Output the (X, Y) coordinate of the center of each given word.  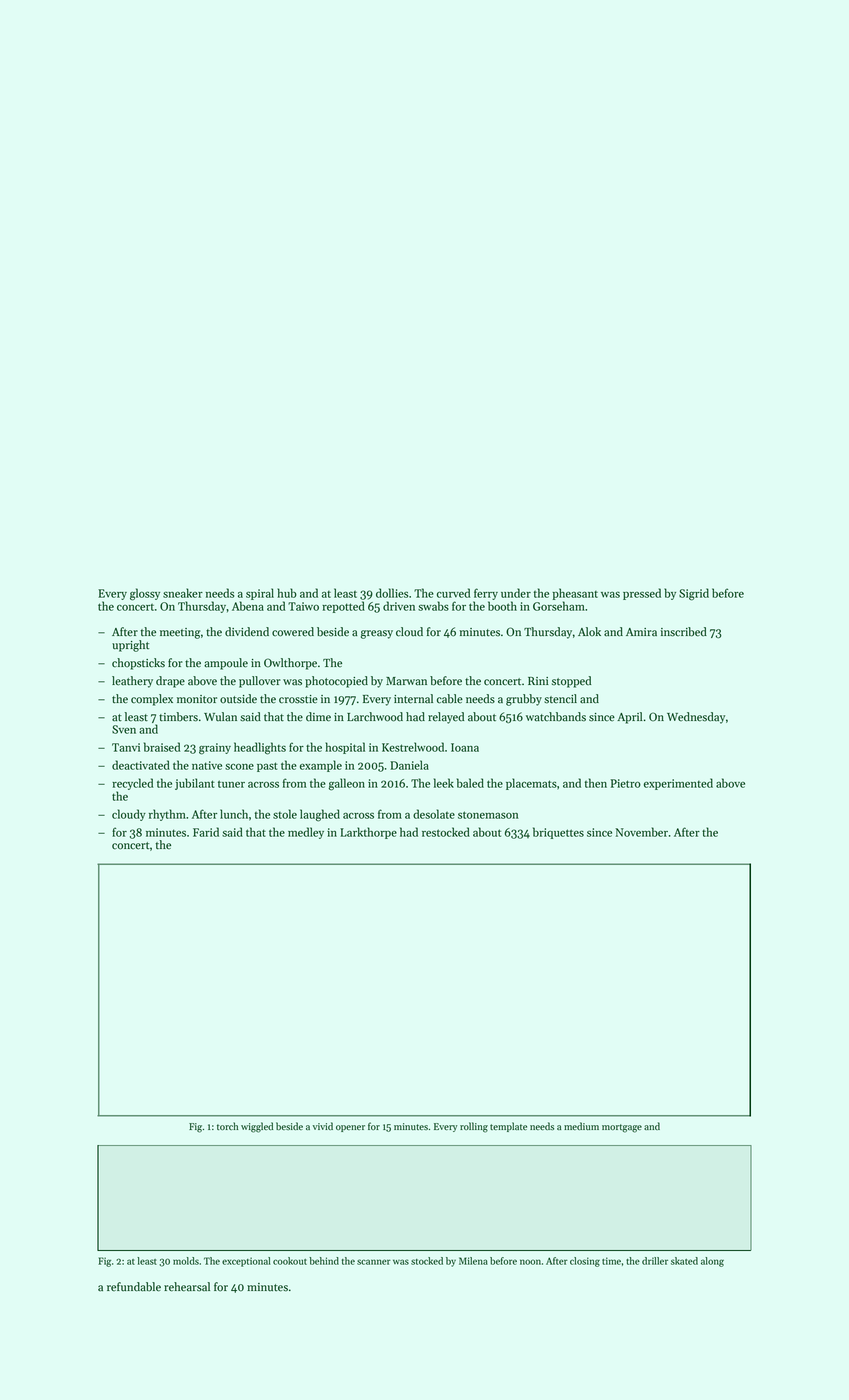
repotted (343, 607)
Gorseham (559, 606)
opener (350, 1128)
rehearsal (187, 1287)
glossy (145, 594)
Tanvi (126, 747)
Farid (206, 832)
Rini (538, 681)
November (642, 832)
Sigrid (694, 594)
